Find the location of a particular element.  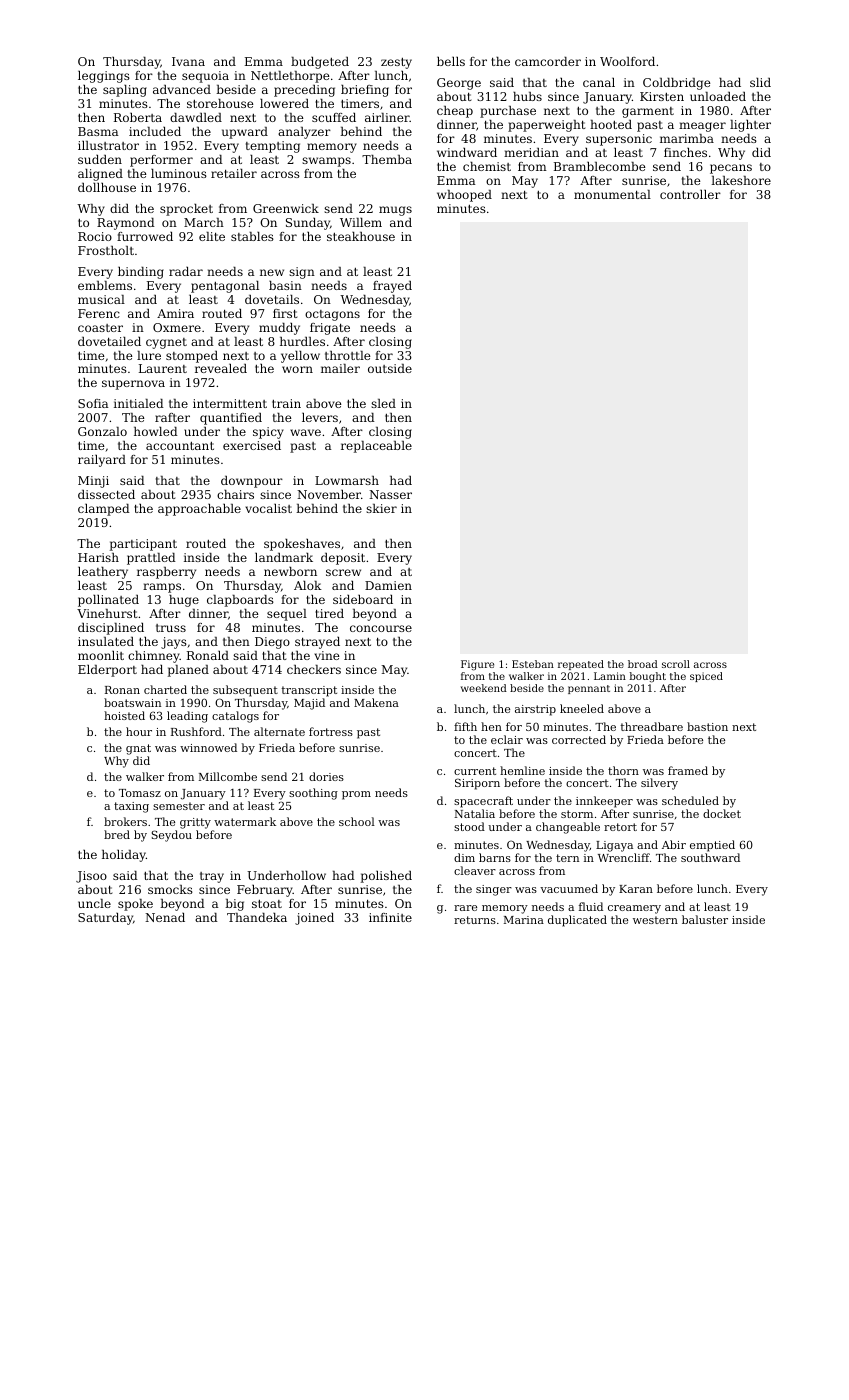

scroll is located at coordinates (676, 664).
